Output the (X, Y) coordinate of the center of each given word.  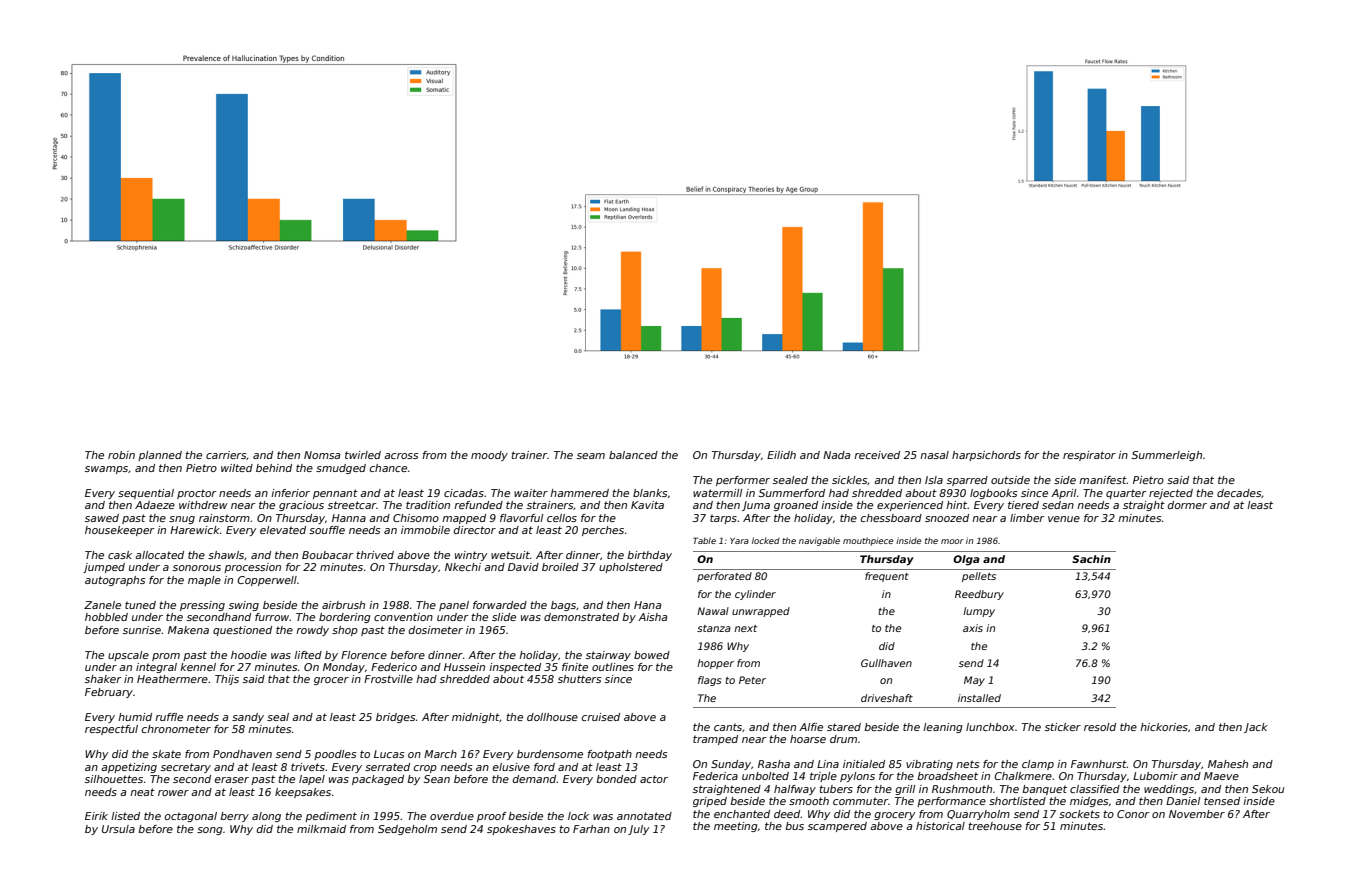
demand (535, 779)
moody (489, 456)
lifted (308, 655)
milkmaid (321, 829)
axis (973, 628)
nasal (934, 455)
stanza (714, 628)
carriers (226, 455)
